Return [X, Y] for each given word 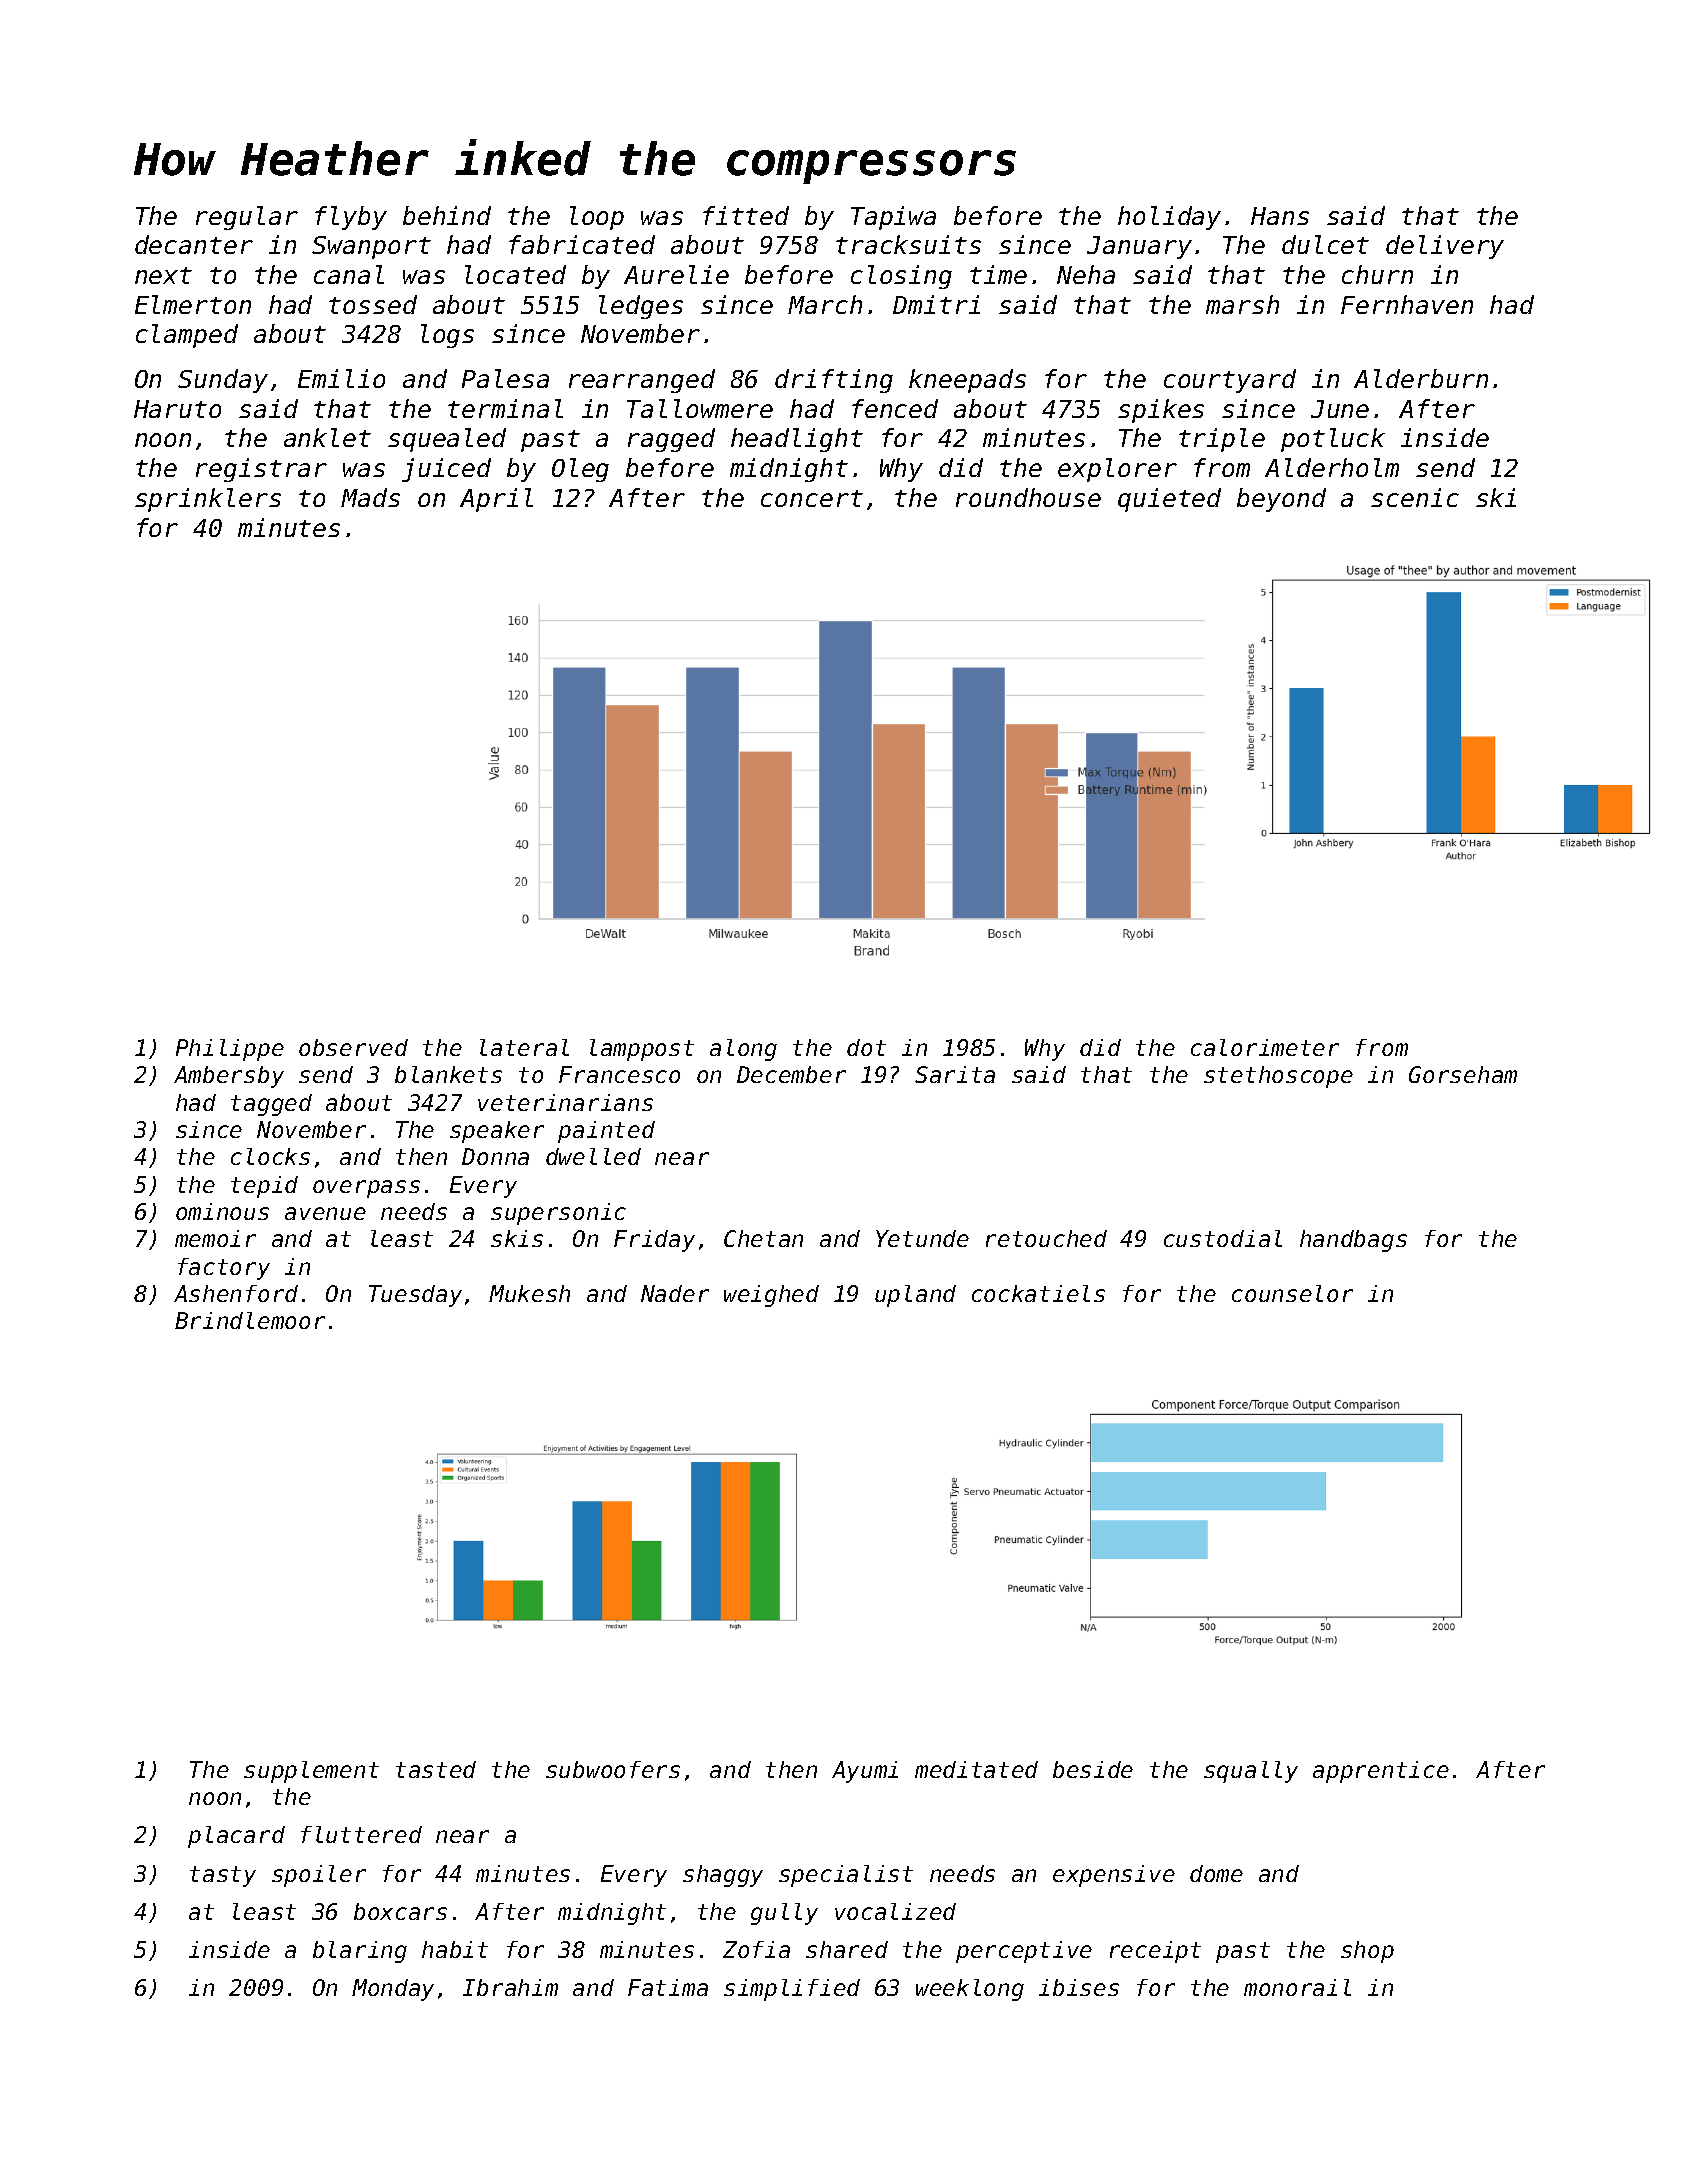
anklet [327, 437]
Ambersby [229, 1077]
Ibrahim [510, 1987]
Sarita [955, 1074]
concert [812, 498]
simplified [792, 1990]
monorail [1297, 1987]
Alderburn [1421, 378]
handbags [1353, 1241]
